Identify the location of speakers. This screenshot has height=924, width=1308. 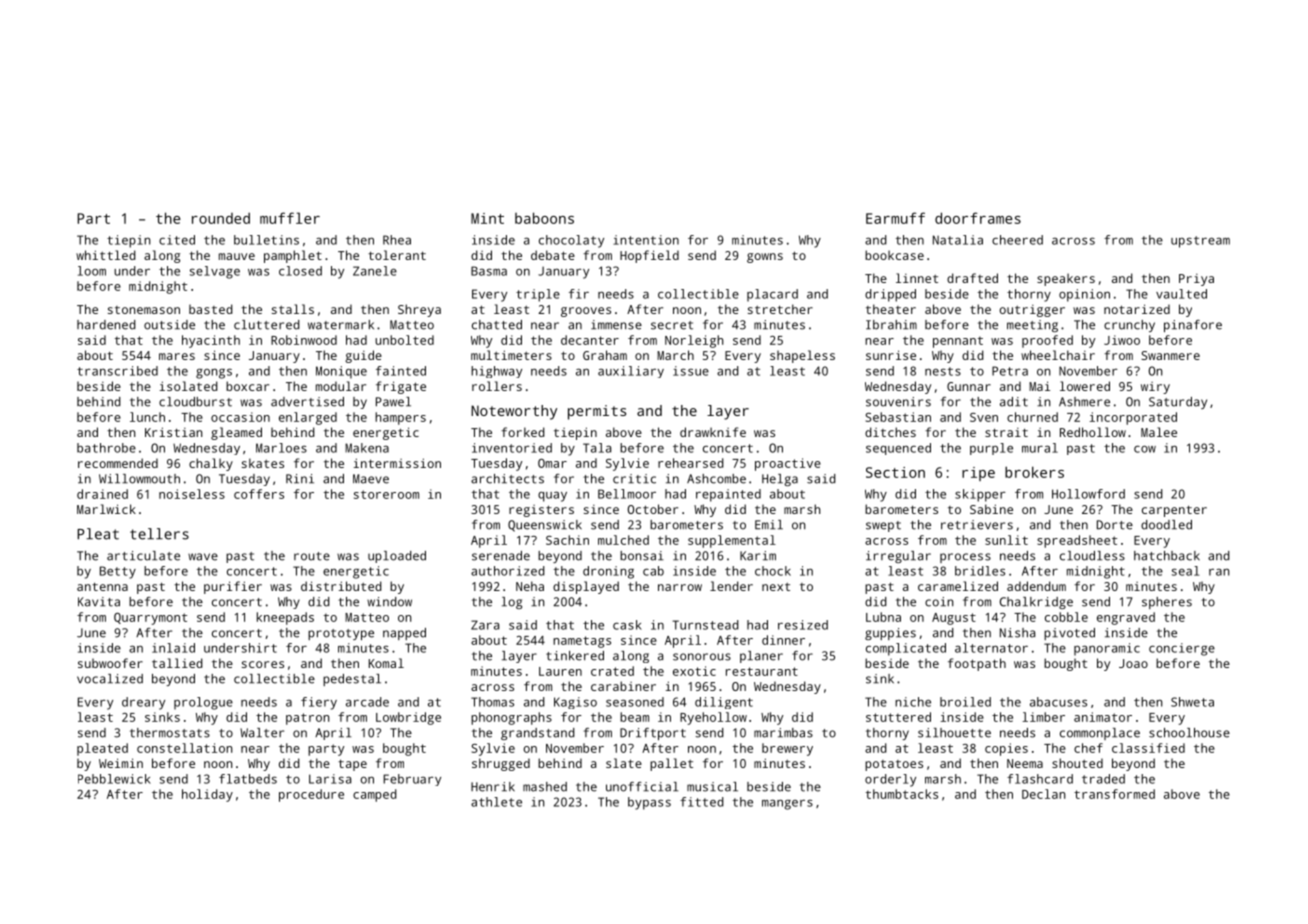
(1066, 279).
